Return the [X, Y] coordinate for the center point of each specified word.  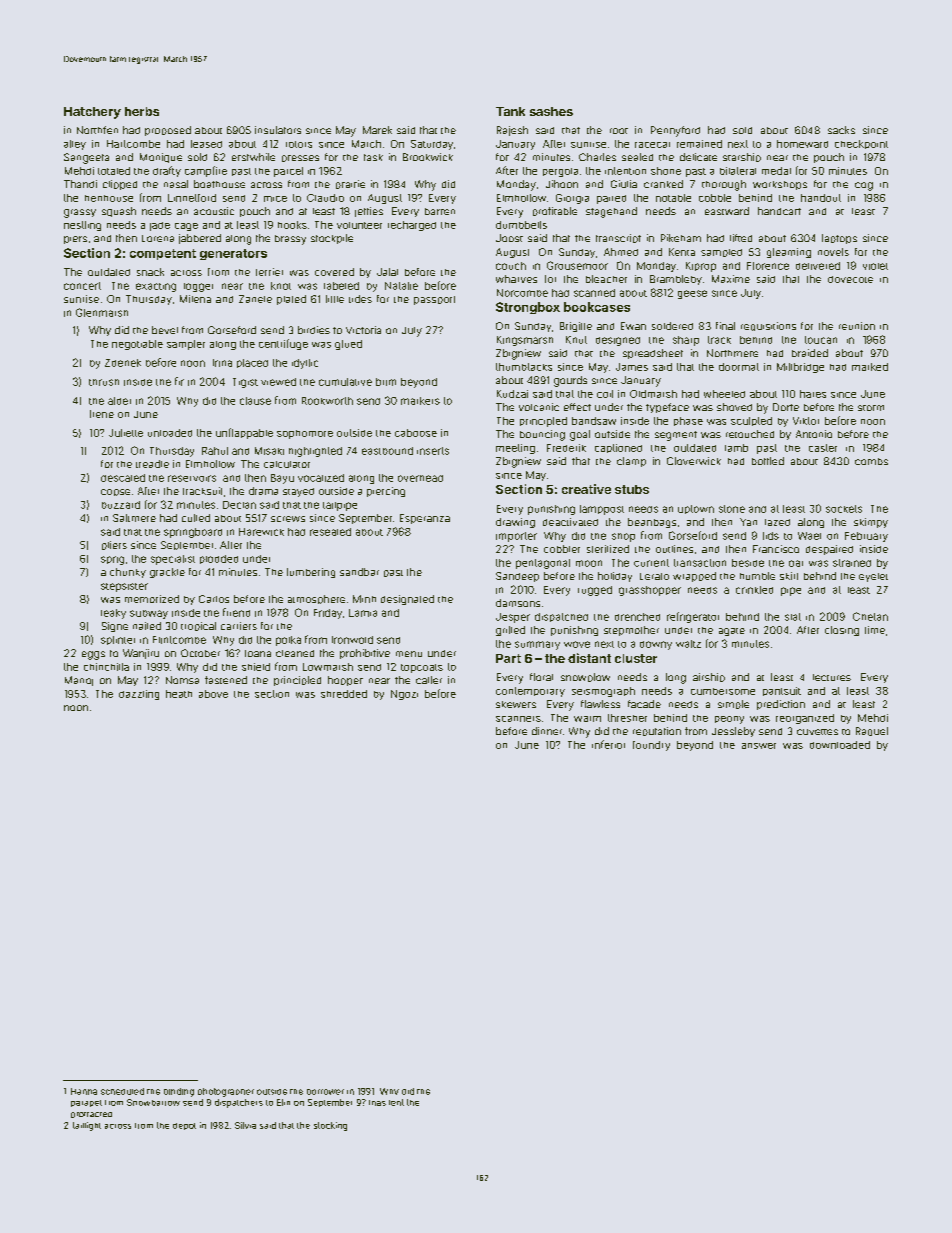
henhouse [109, 198]
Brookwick [428, 157]
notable [673, 198]
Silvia [245, 1125]
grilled [510, 631]
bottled [768, 461]
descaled [123, 478]
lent [396, 1102]
